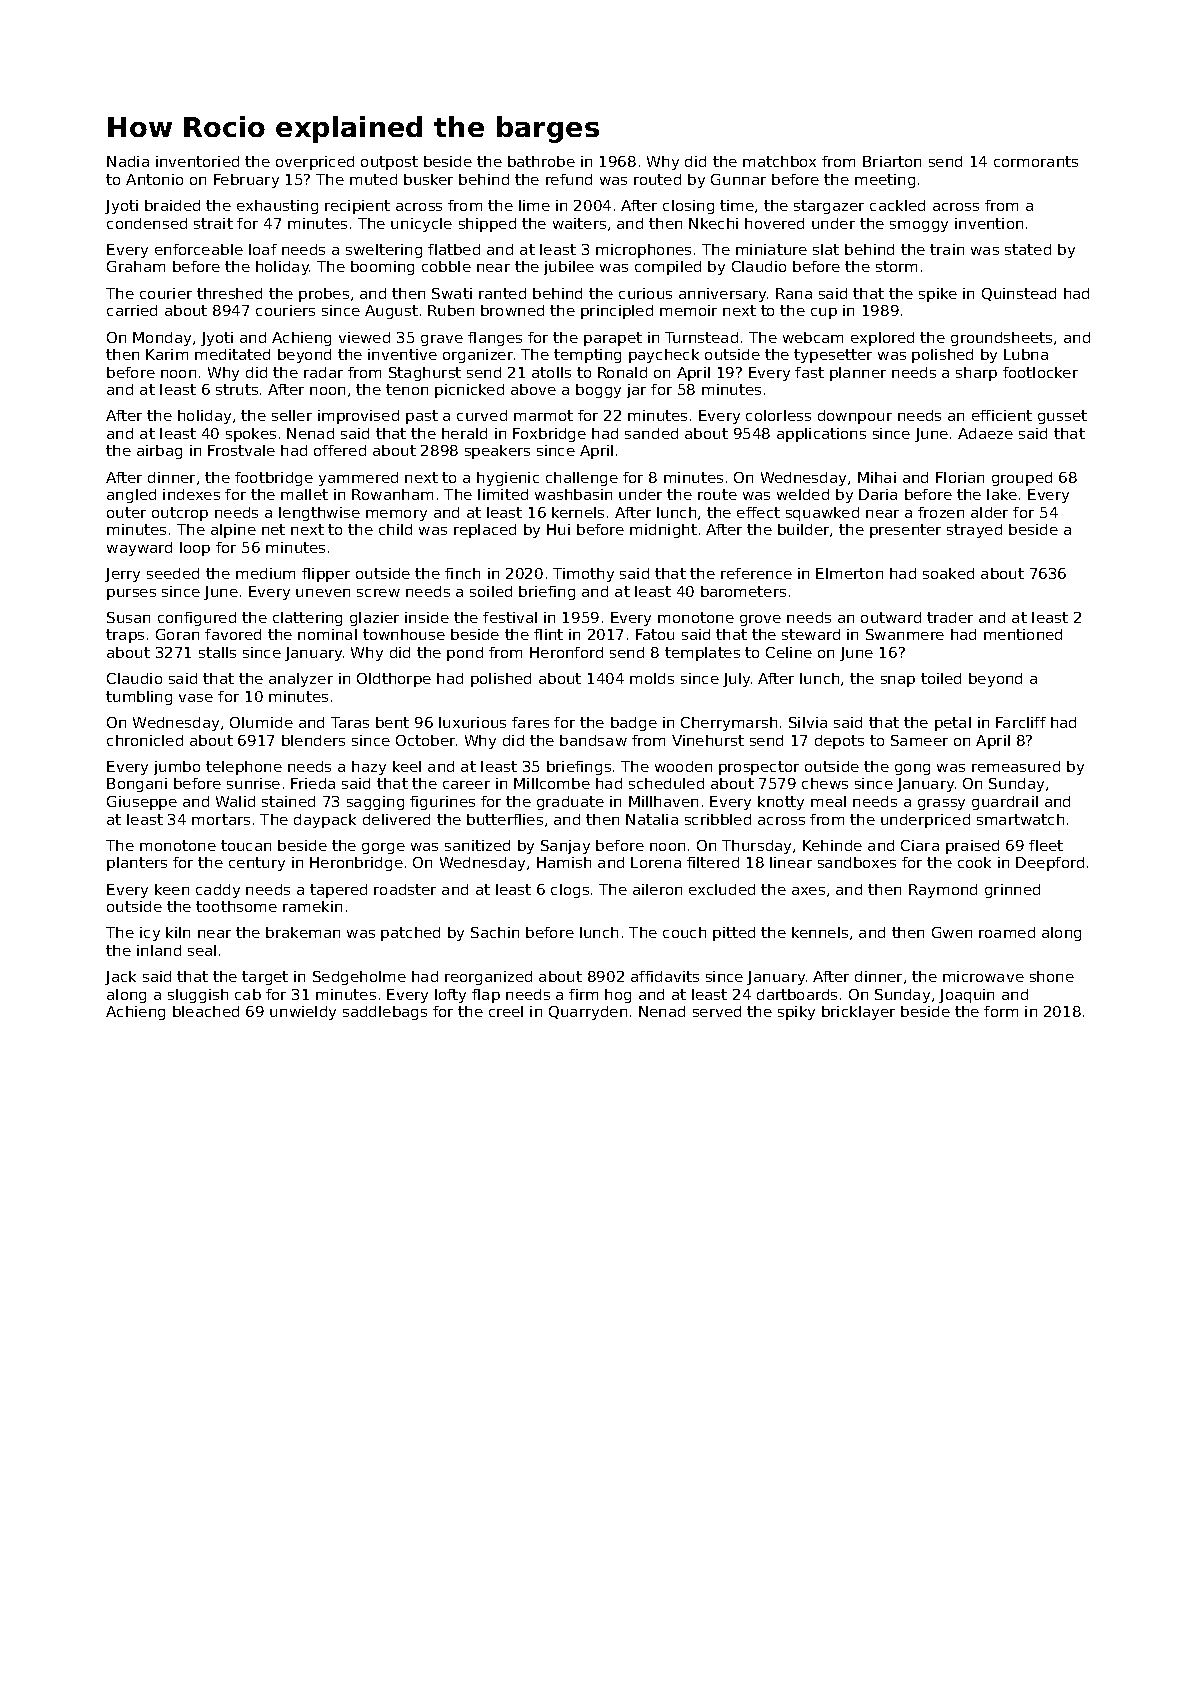  Describe the element at coordinates (128, 161) in the image. I see `Nadia` at that location.
